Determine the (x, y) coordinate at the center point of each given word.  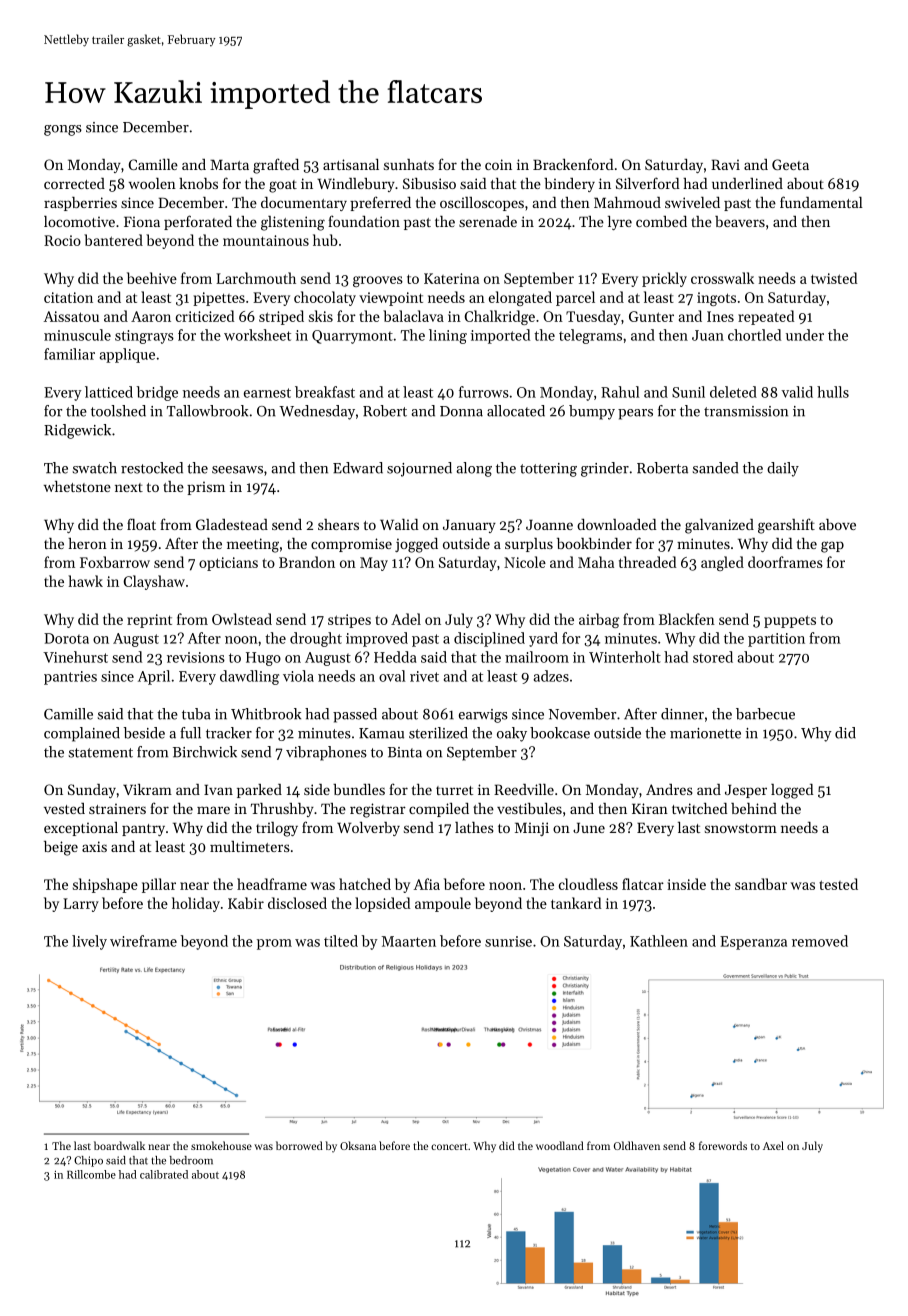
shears (338, 524)
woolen (152, 183)
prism (206, 488)
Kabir (246, 903)
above (837, 524)
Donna (461, 411)
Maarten (409, 941)
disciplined (489, 639)
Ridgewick (77, 431)
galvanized (719, 526)
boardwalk (119, 1145)
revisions (196, 657)
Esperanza (753, 943)
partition (776, 640)
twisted (834, 278)
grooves (378, 281)
